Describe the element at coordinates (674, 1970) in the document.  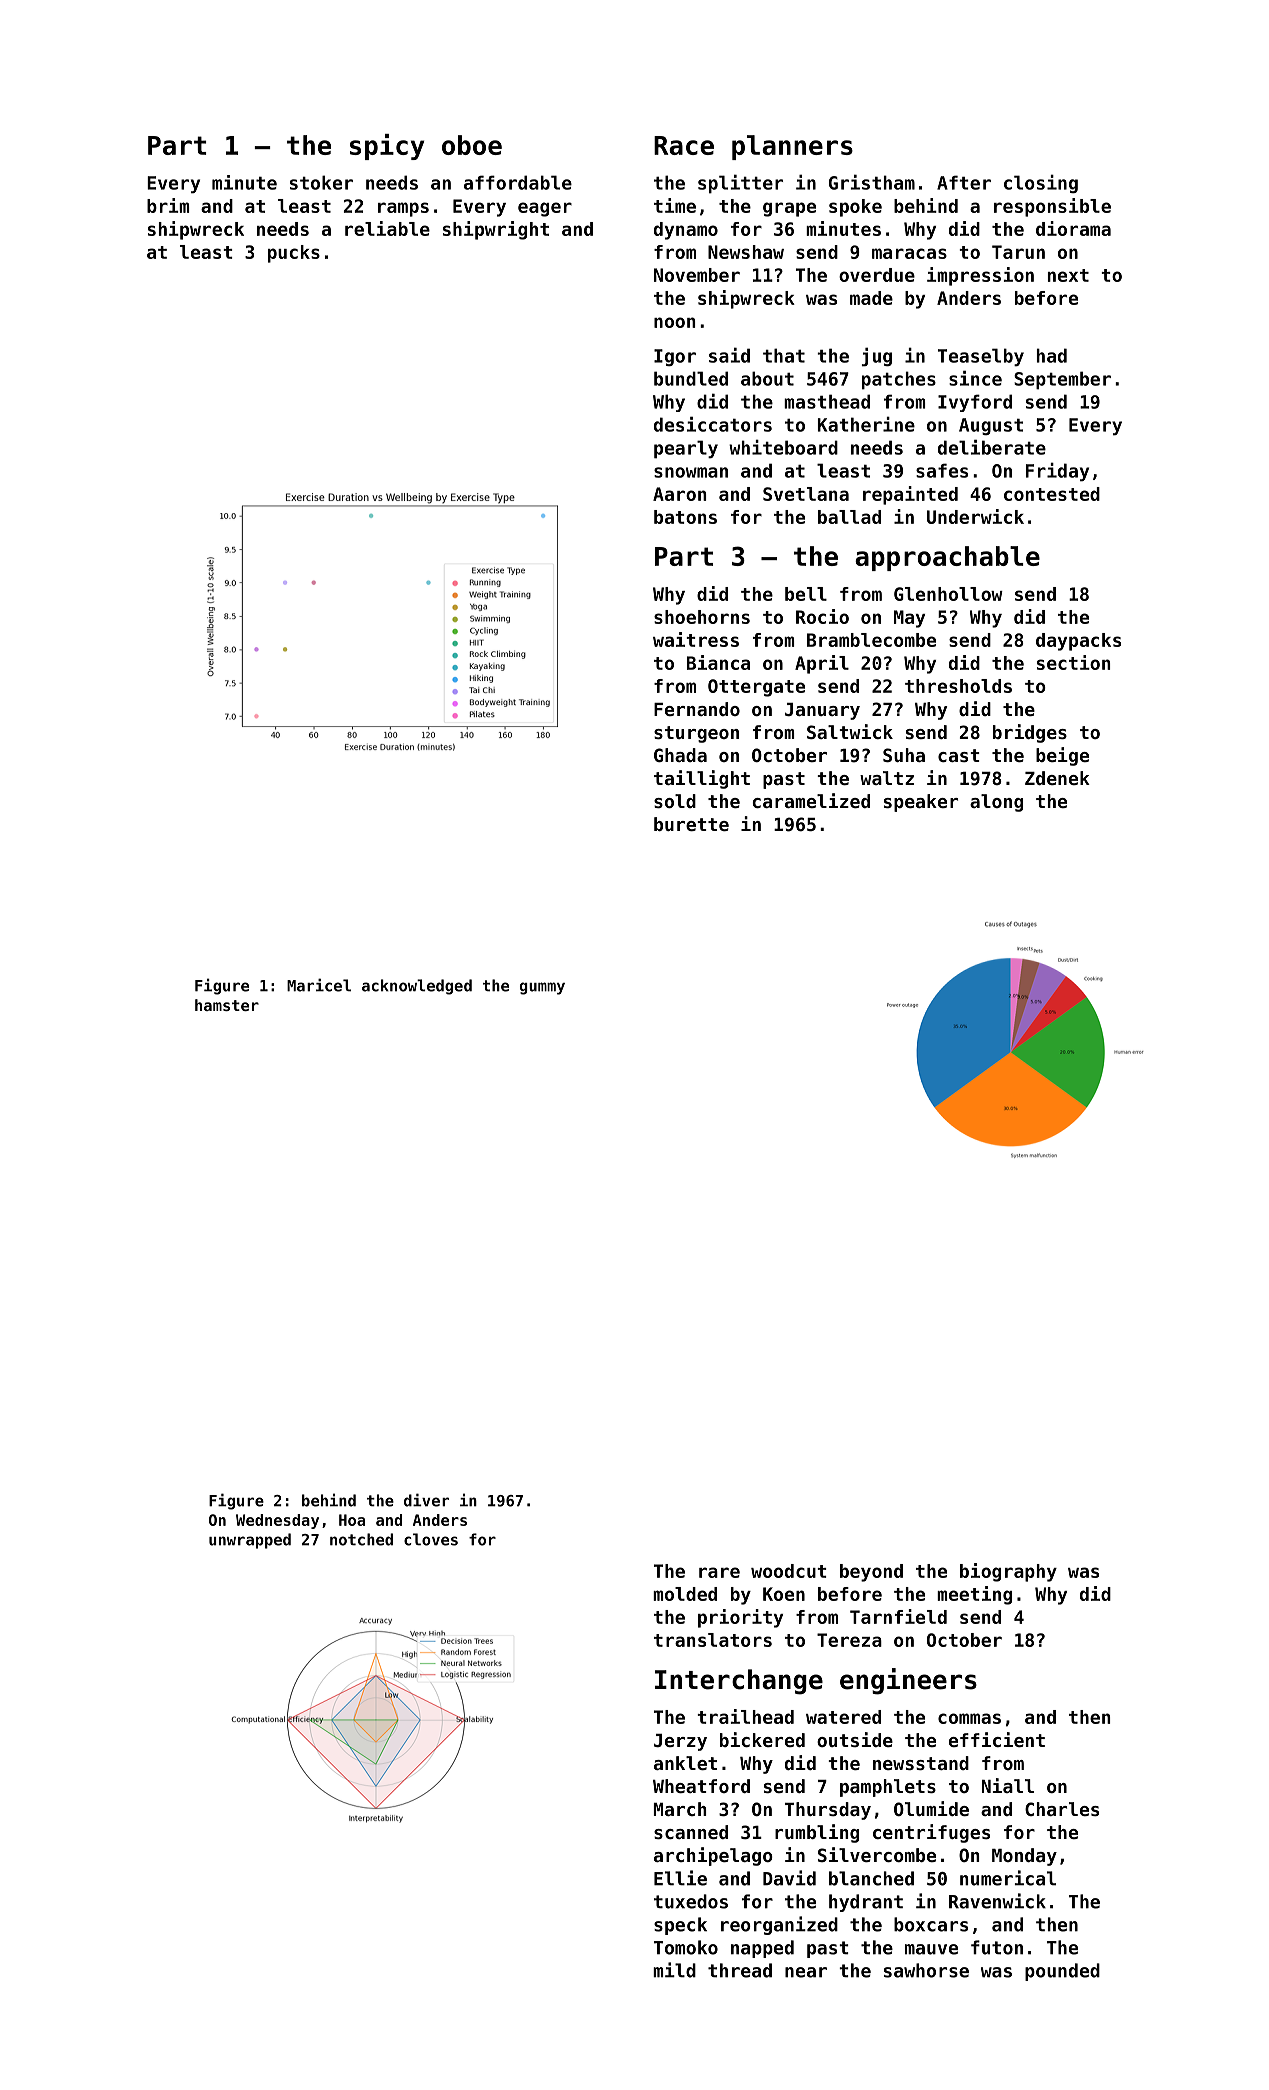
I see `mild` at that location.
